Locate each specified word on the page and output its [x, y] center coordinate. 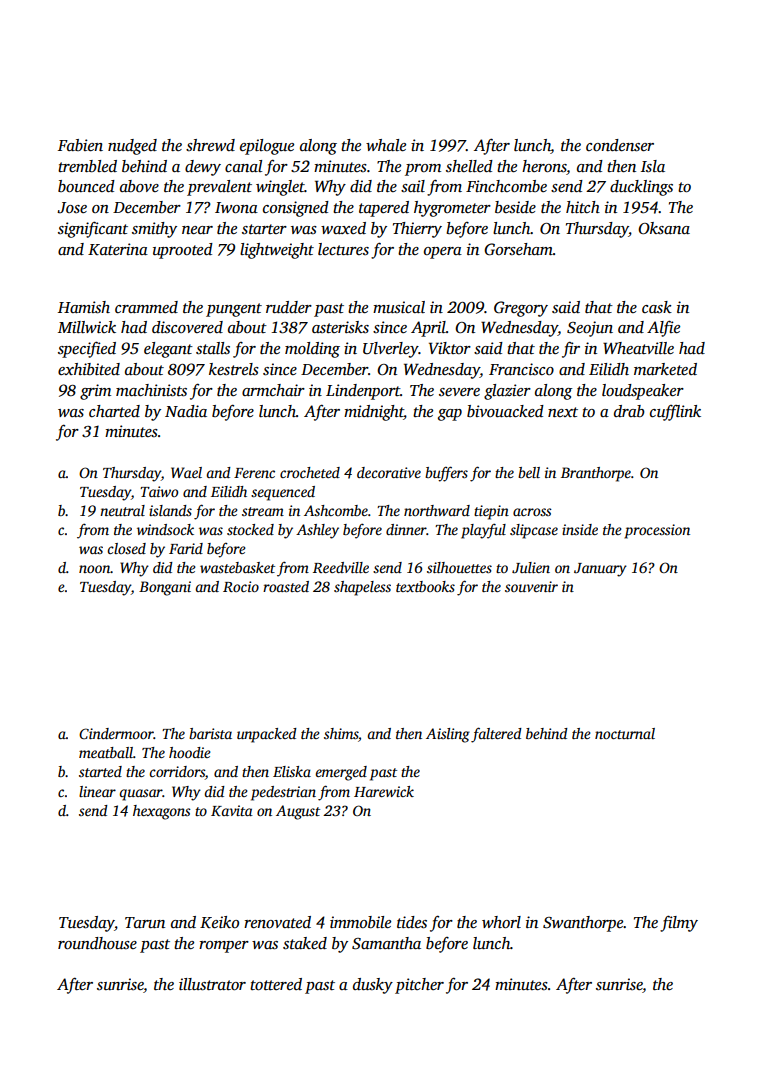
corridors [177, 773]
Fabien [80, 145]
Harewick [384, 791]
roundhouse [97, 943]
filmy [679, 923]
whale [386, 145]
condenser [620, 145]
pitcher [419, 986]
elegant [168, 350]
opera [443, 253]
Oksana [664, 228]
